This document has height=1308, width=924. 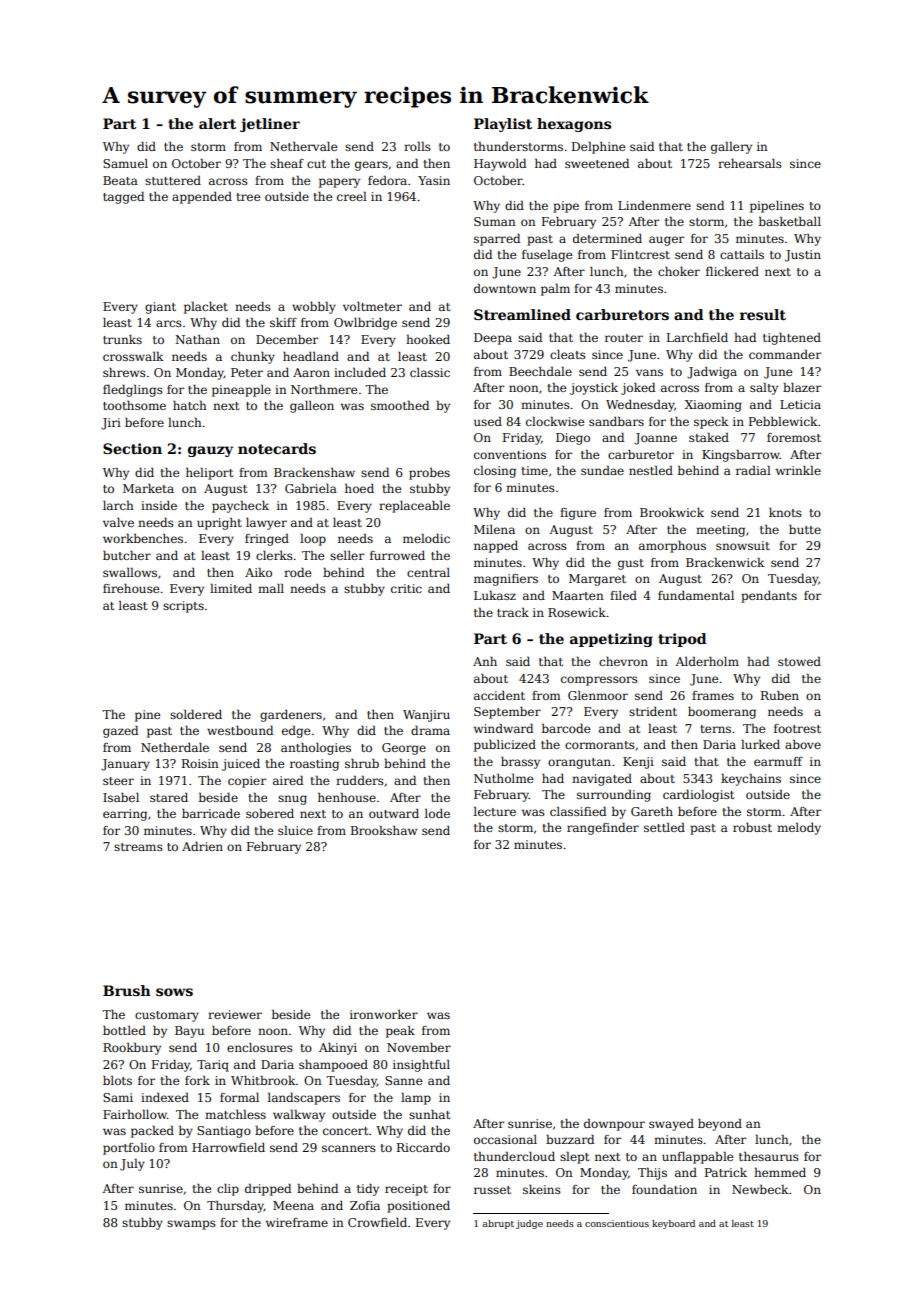 I want to click on melody, so click(x=799, y=829).
